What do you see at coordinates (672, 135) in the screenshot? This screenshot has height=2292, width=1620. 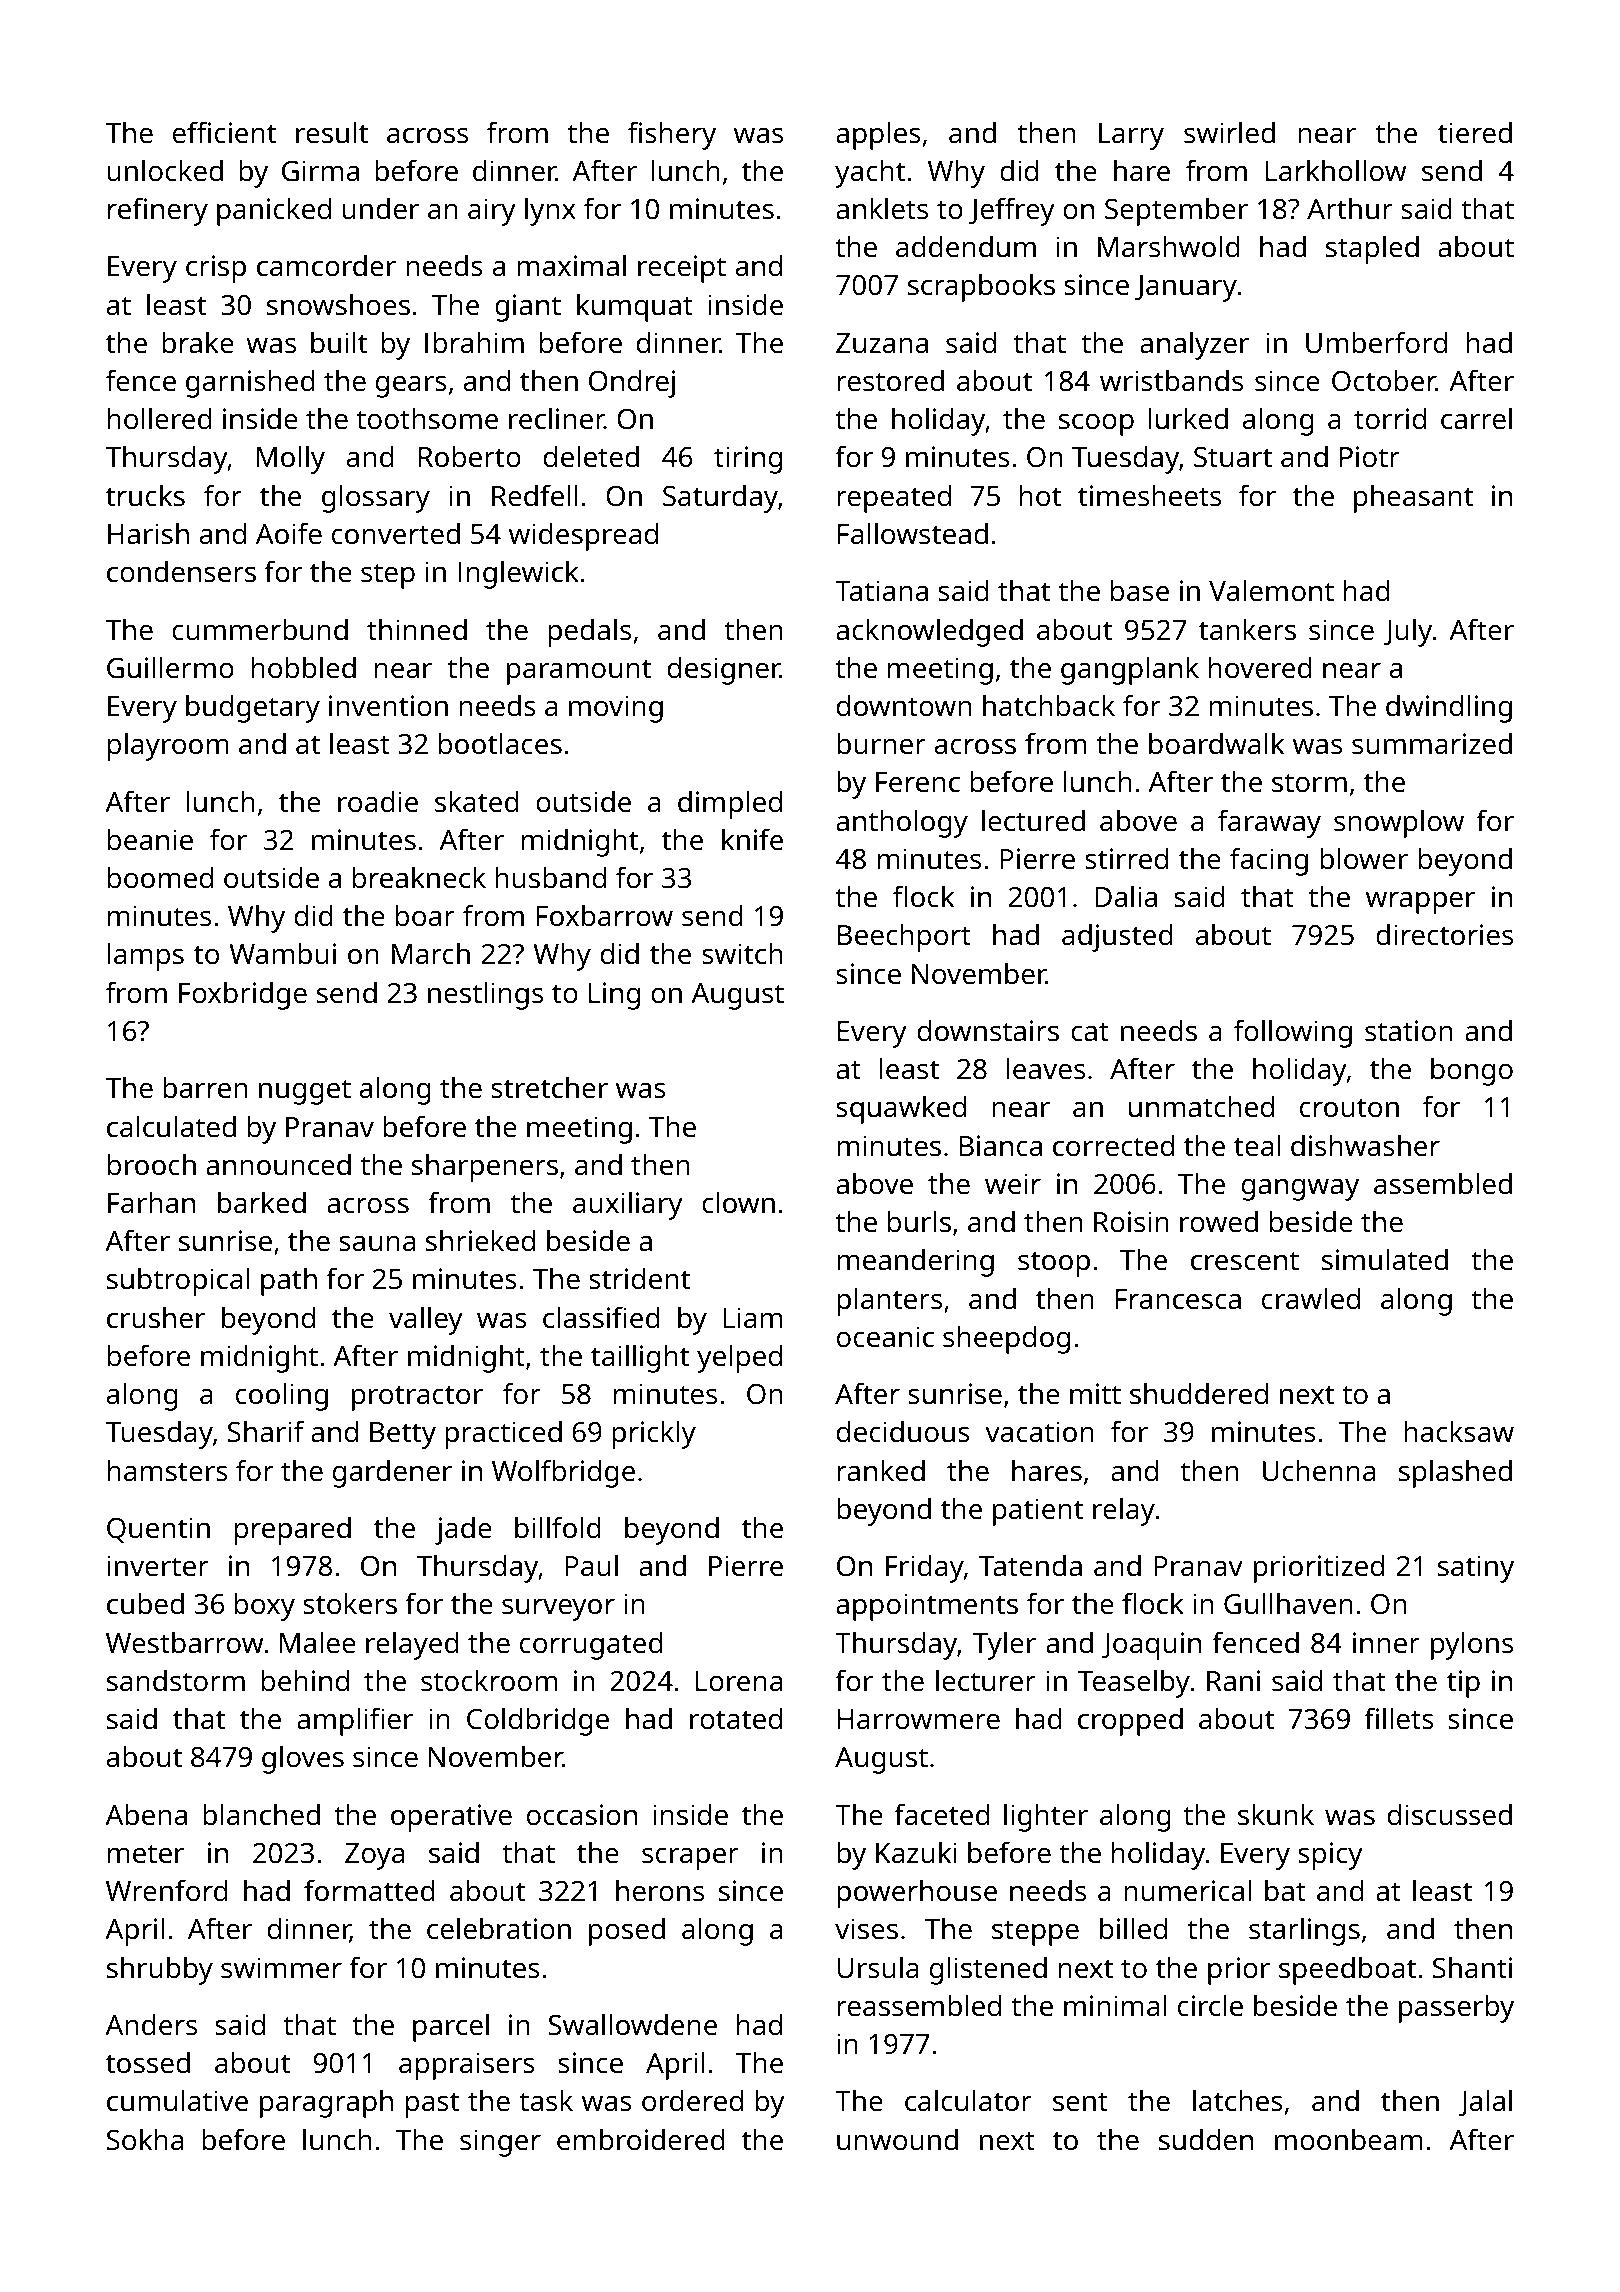 I see `fishery` at bounding box center [672, 135].
